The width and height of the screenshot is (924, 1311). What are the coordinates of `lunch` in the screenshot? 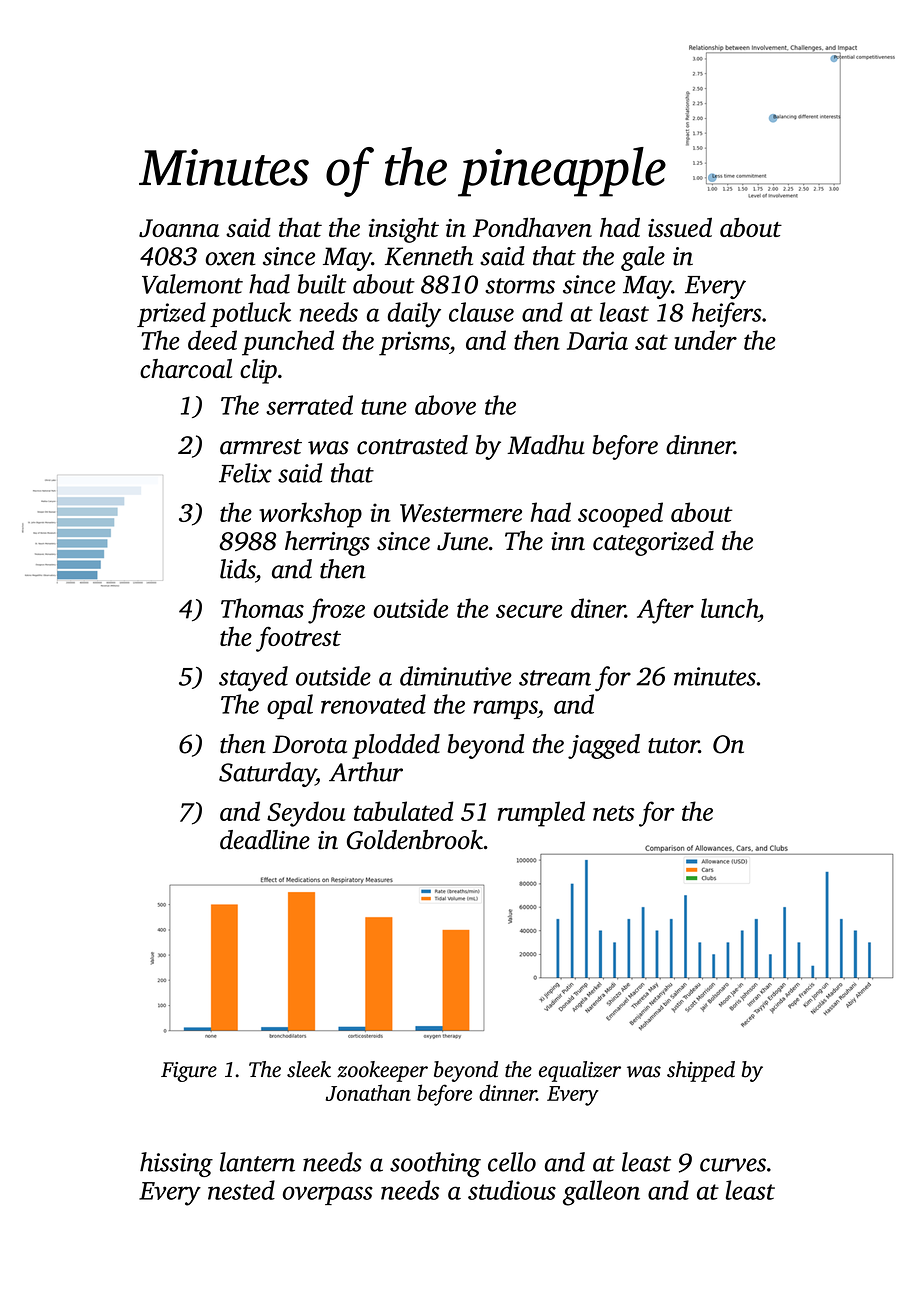 It's located at (729, 608).
